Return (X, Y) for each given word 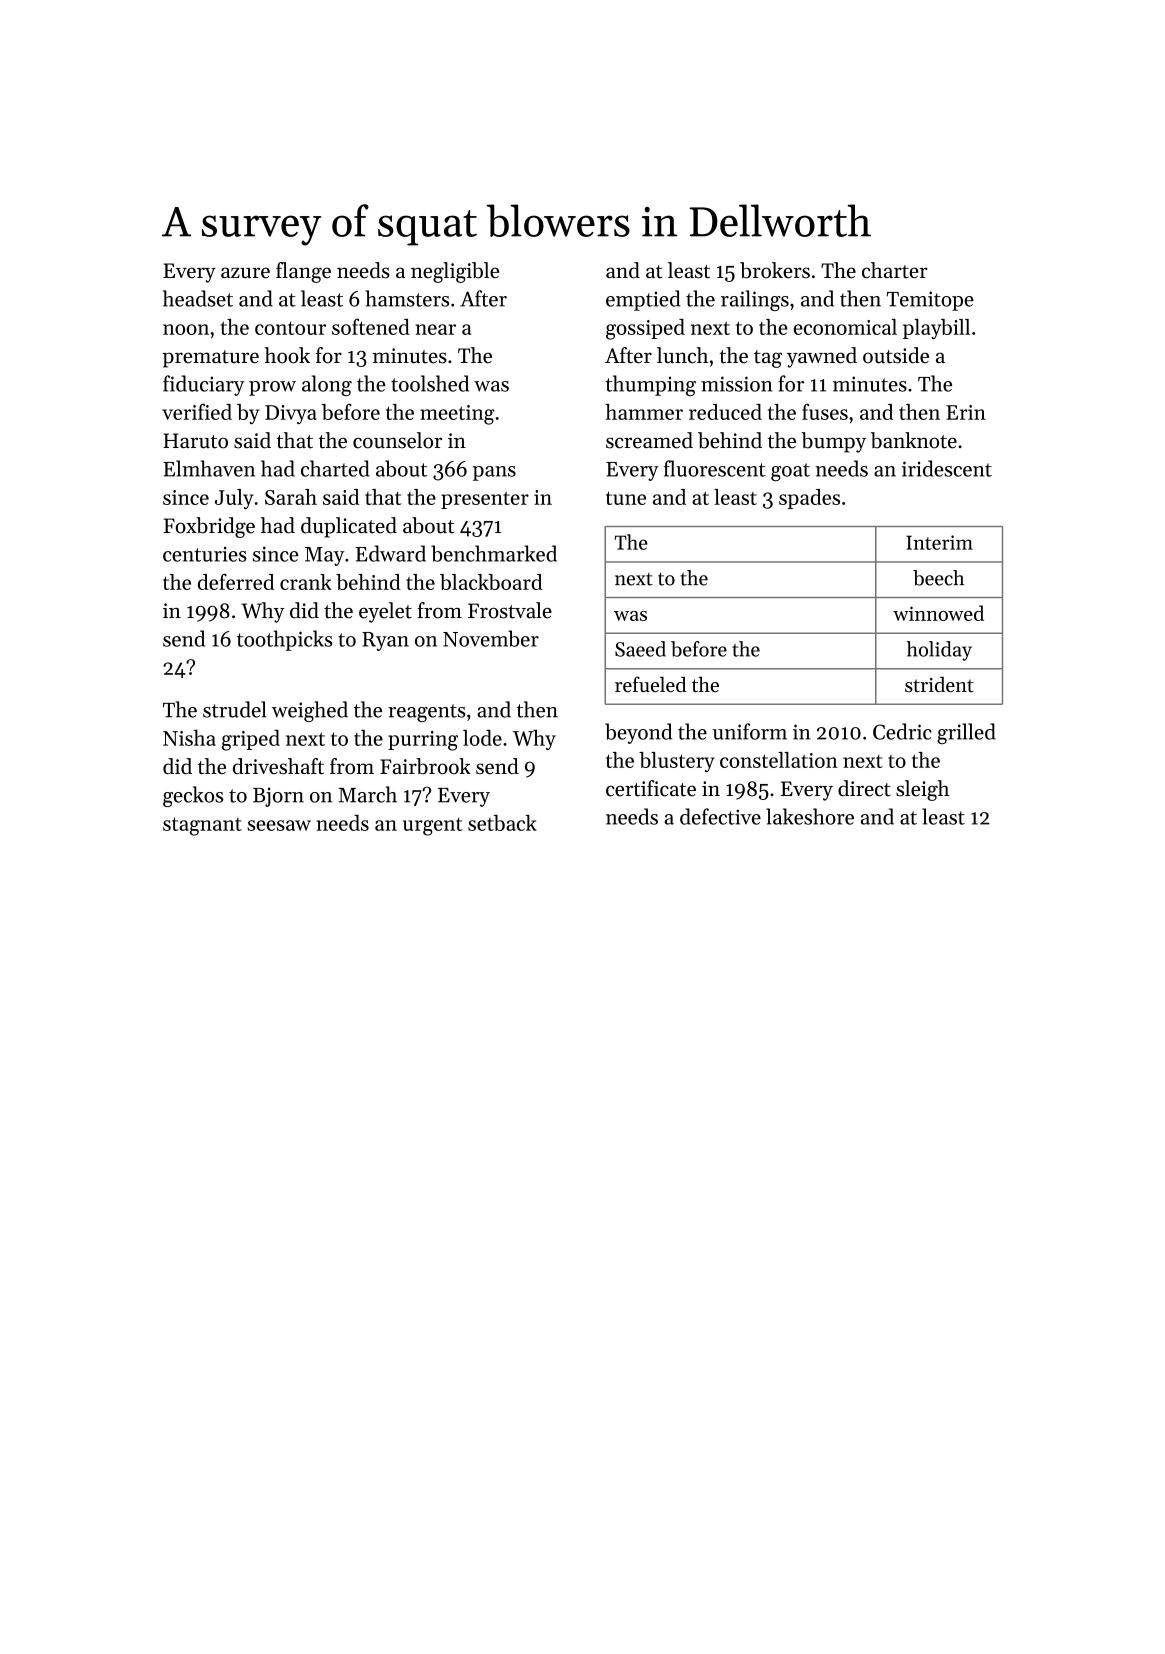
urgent (433, 826)
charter (894, 270)
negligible (455, 272)
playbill (936, 329)
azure (245, 273)
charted (335, 468)
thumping (651, 385)
